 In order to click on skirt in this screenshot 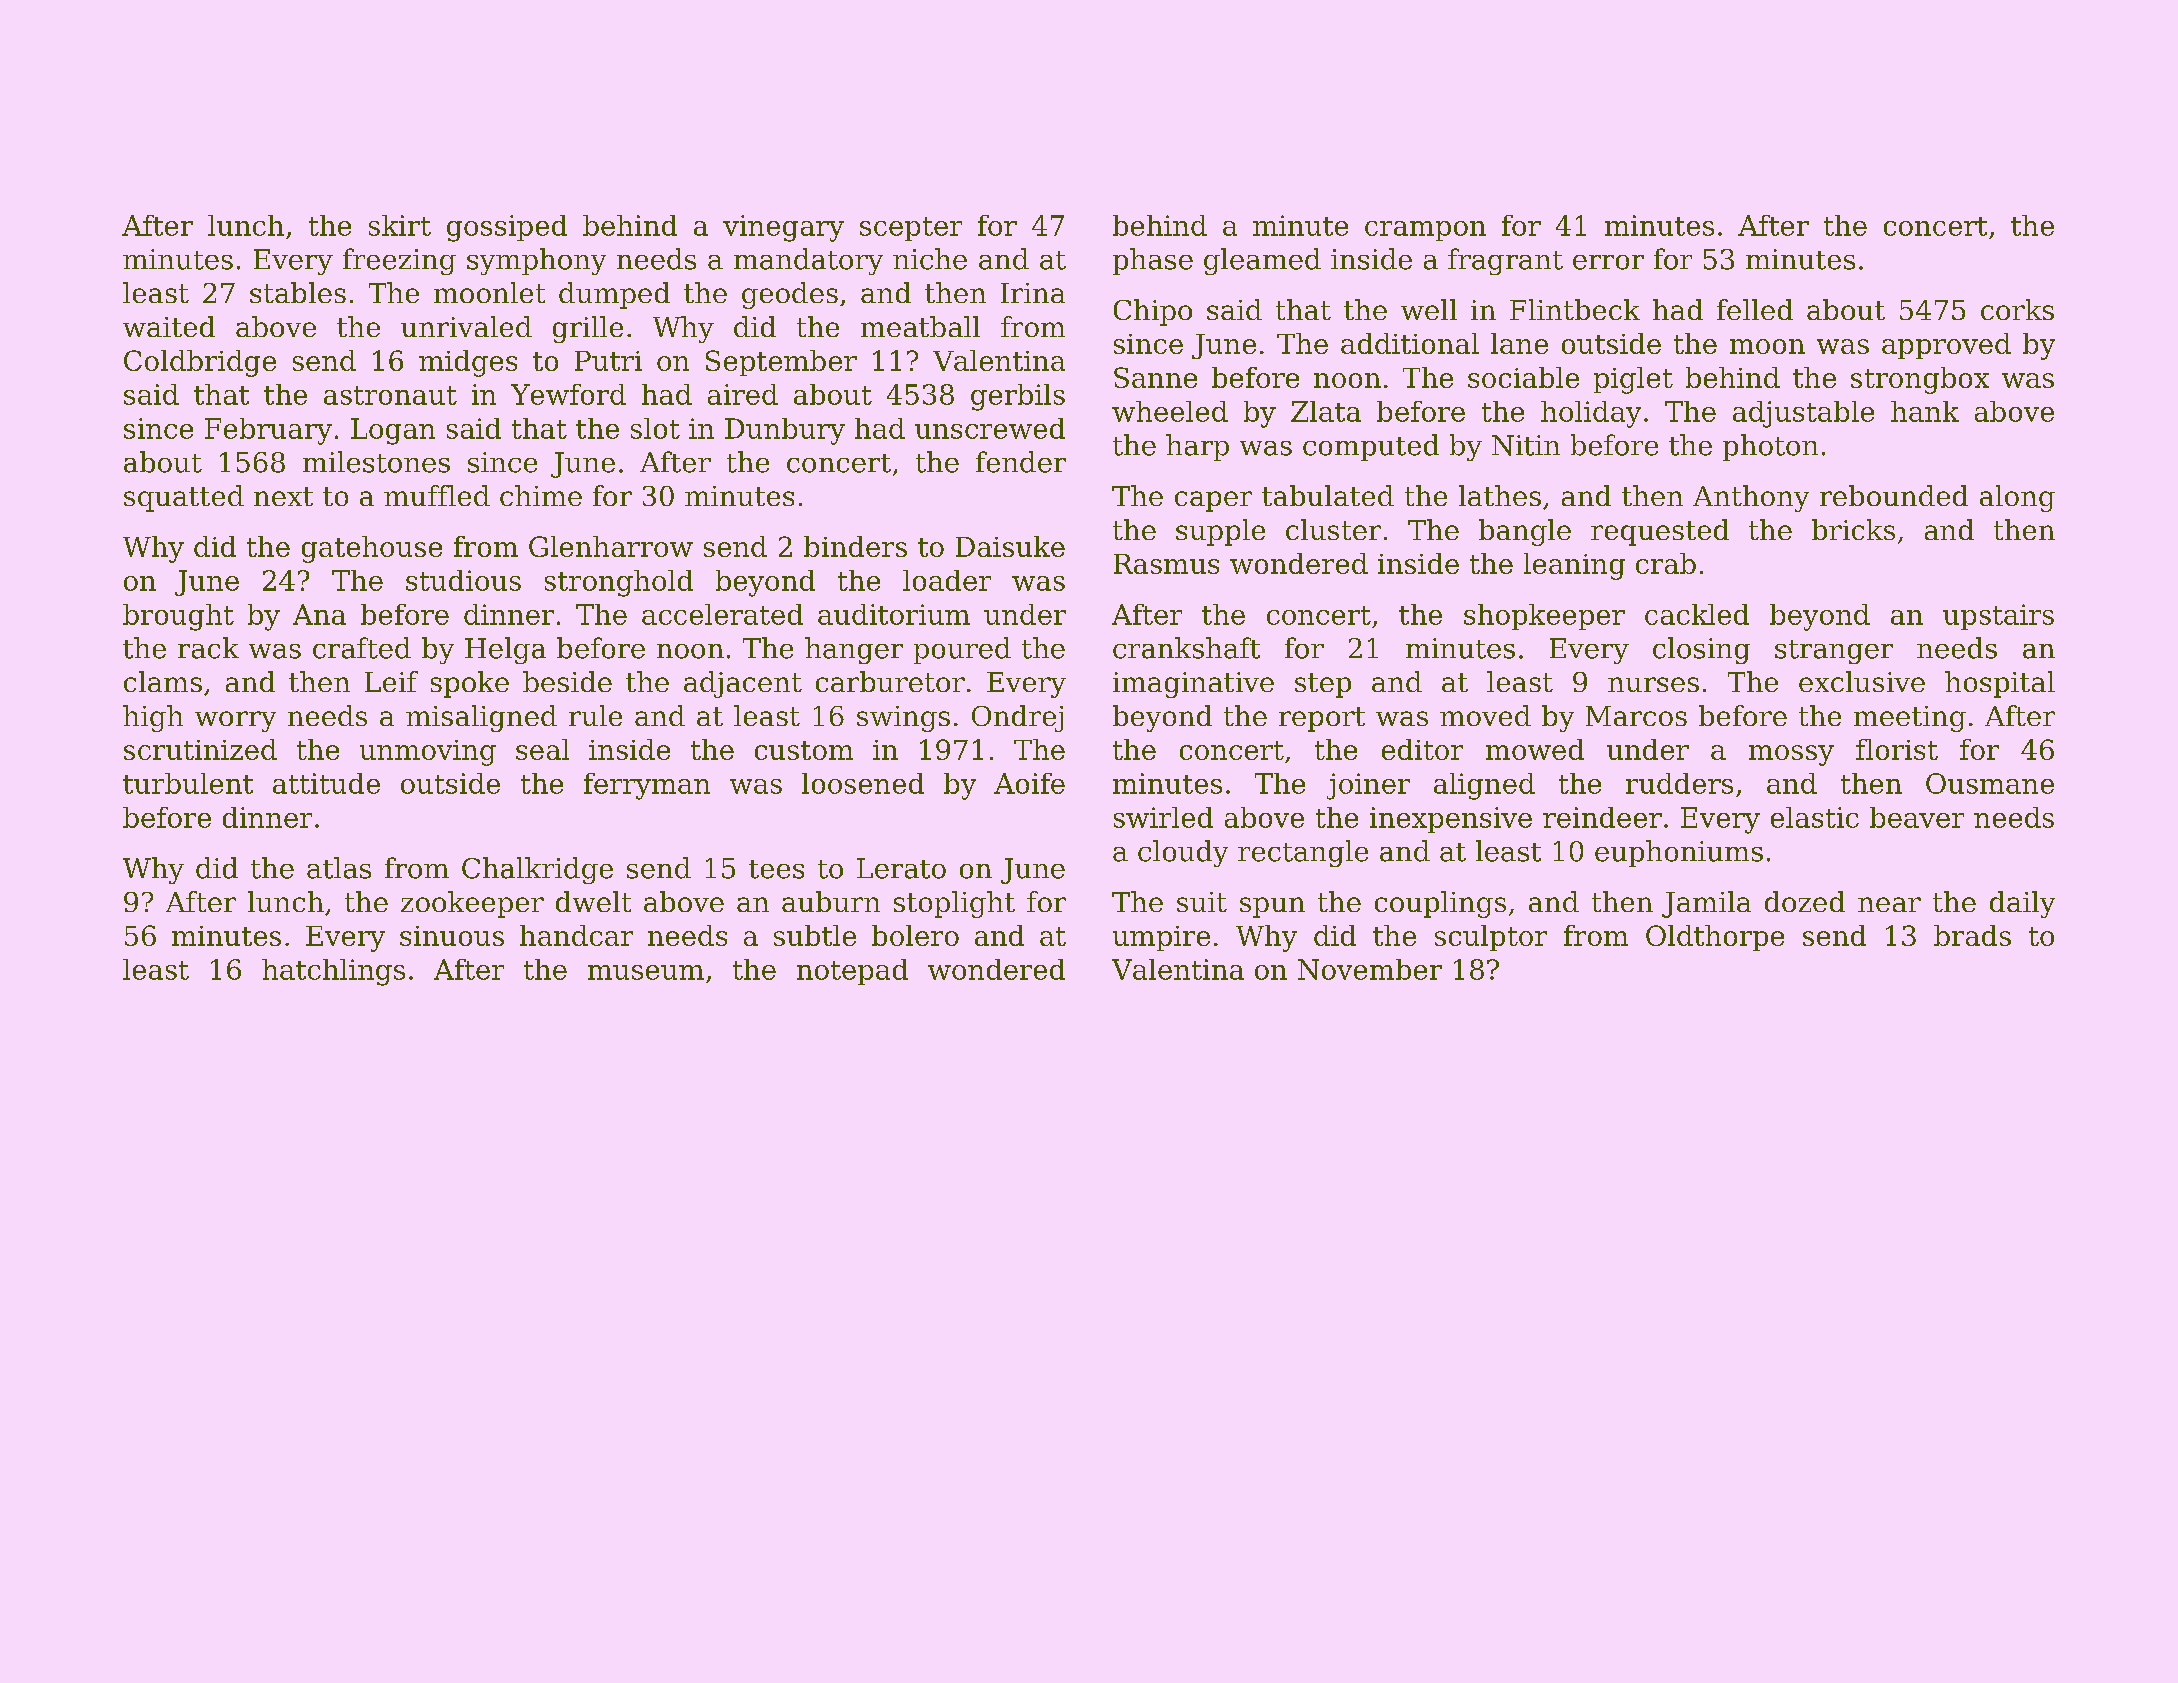, I will do `click(400, 225)`.
